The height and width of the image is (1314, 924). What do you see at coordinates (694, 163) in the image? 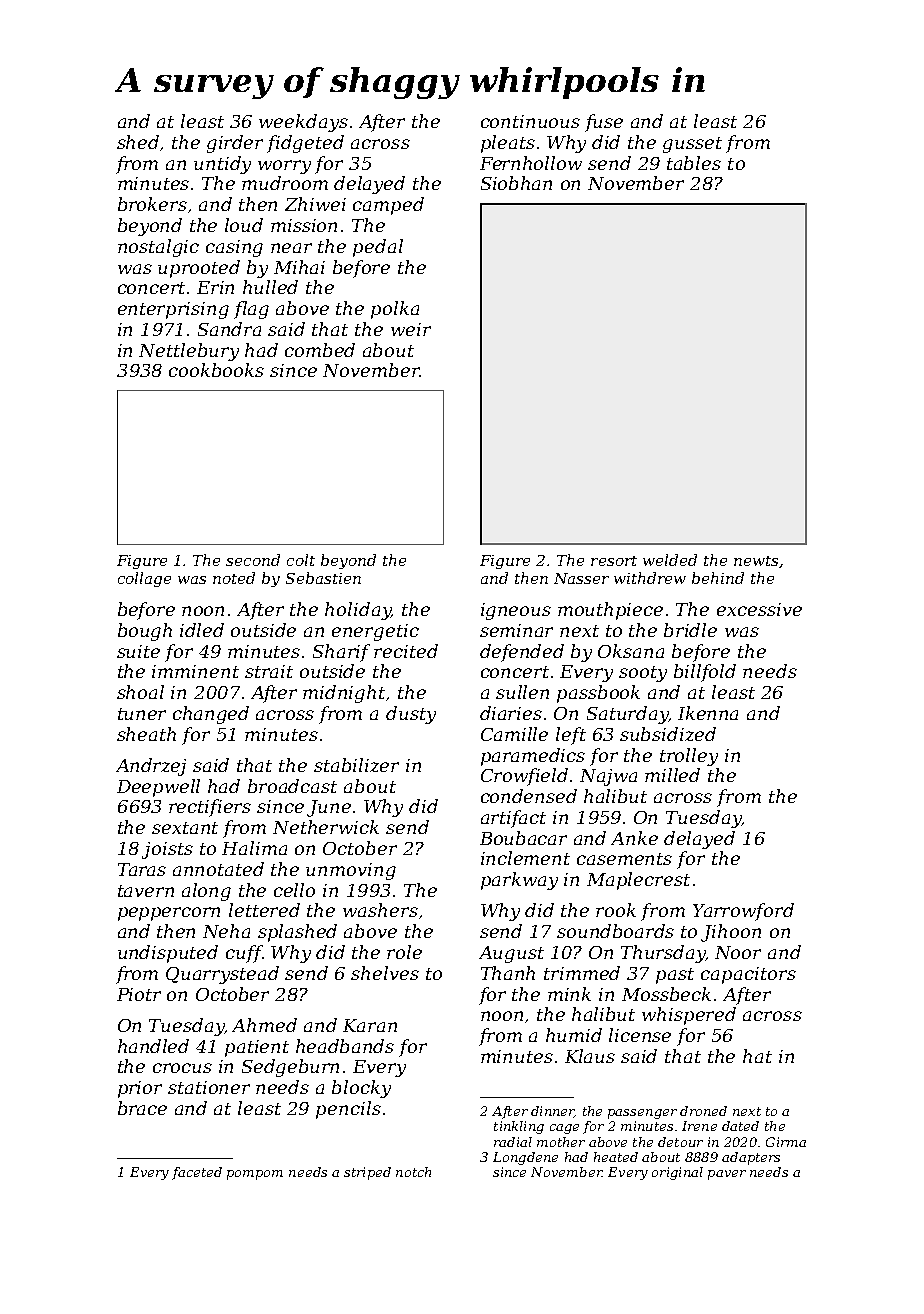
I see `tables` at bounding box center [694, 163].
